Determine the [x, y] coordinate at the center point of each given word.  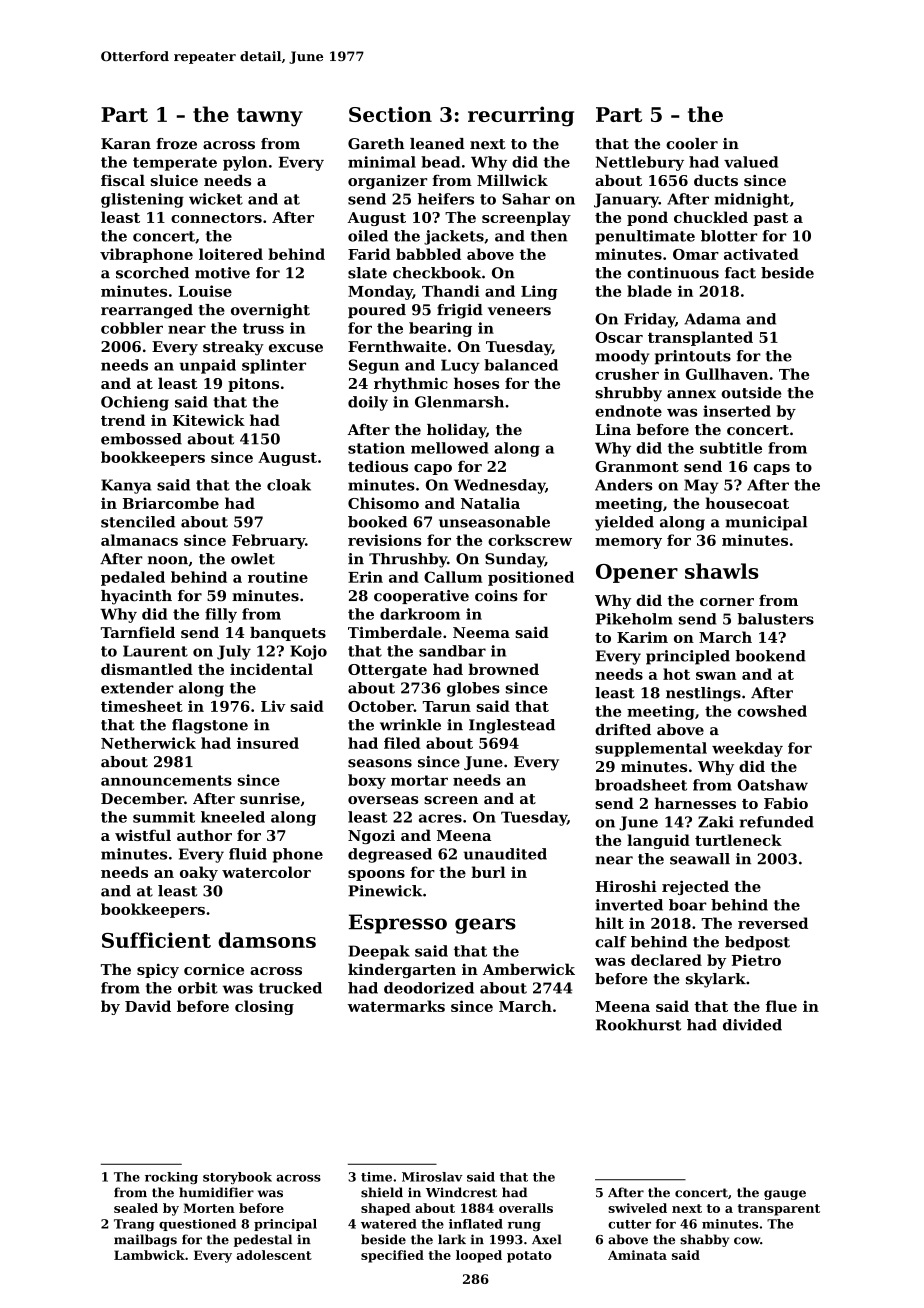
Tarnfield [138, 632]
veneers [519, 311]
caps [772, 469]
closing [264, 1007]
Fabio [786, 803]
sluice [174, 180]
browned [503, 669]
